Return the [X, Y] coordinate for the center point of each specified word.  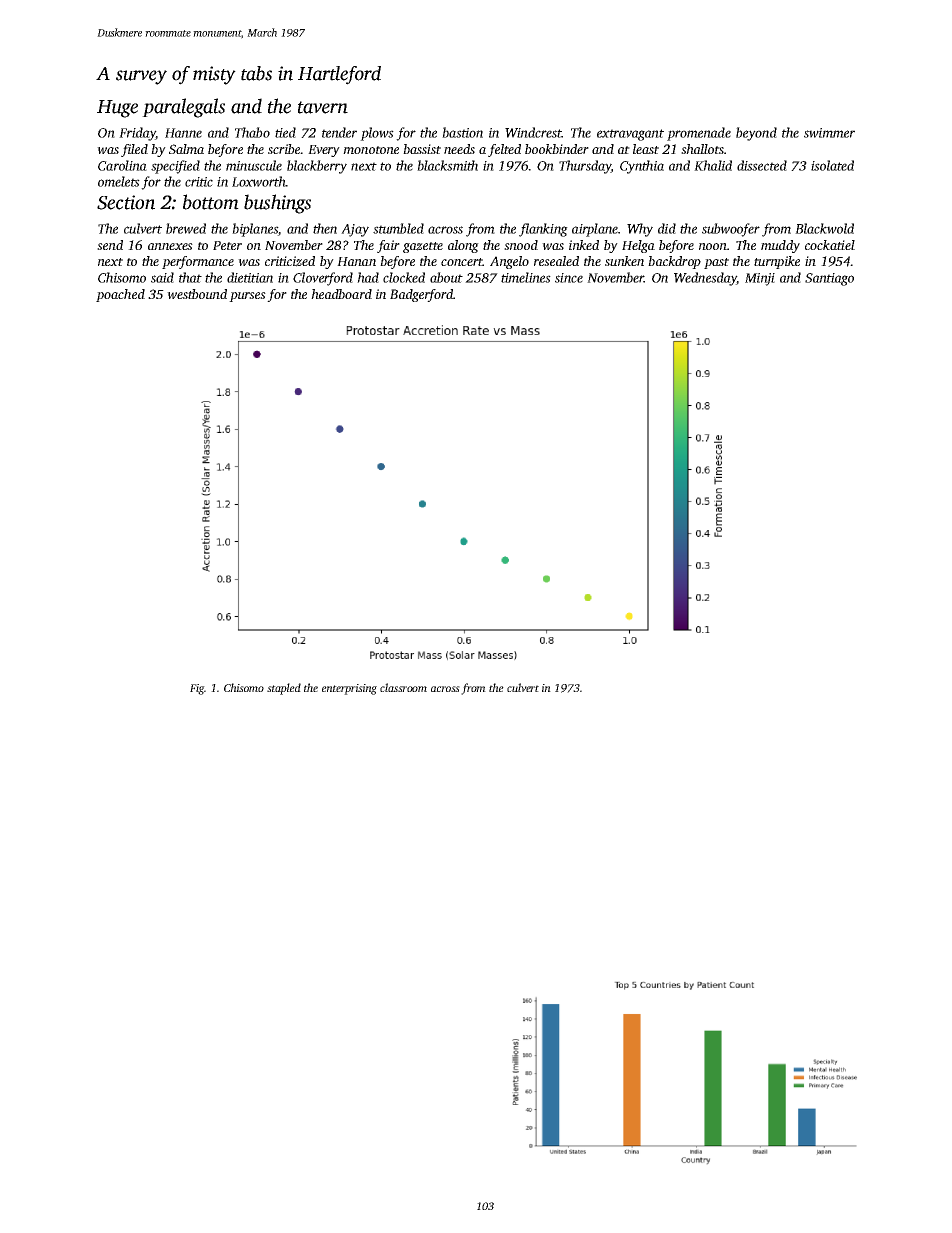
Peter [227, 245]
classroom [403, 687]
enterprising [349, 689]
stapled [284, 689]
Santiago [829, 279]
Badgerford [421, 295]
